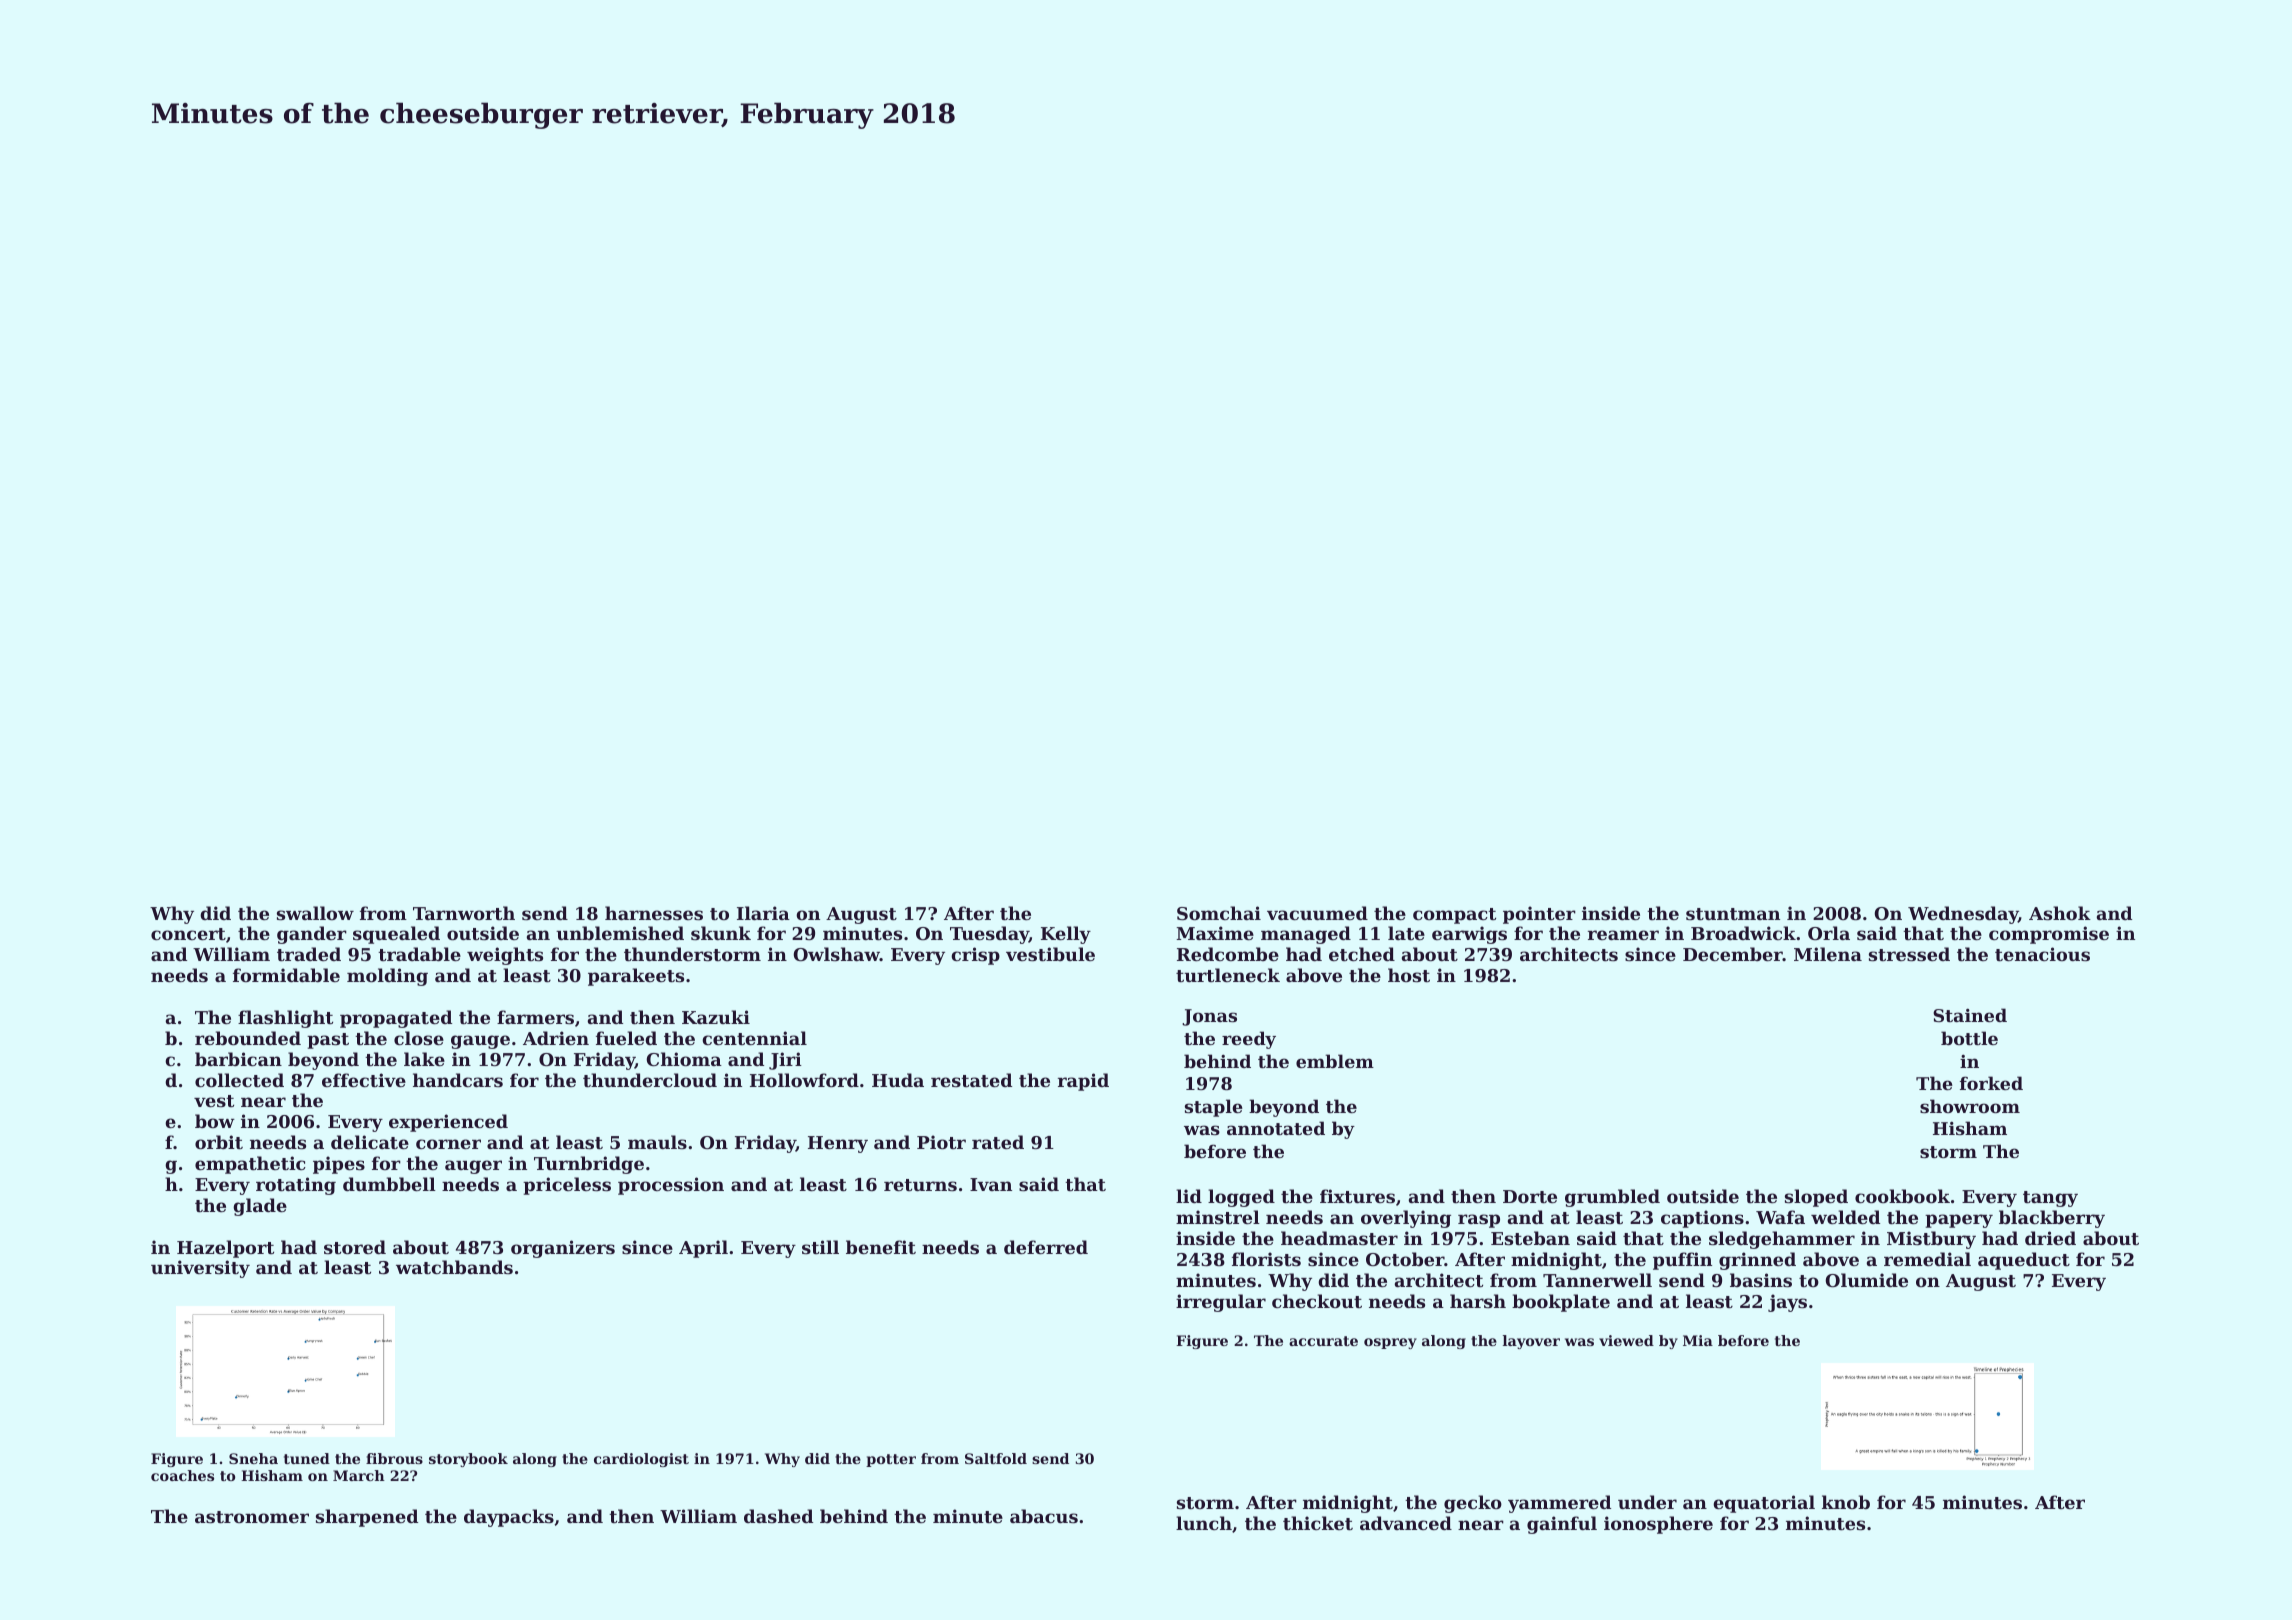 This page has height=1620, width=2292. What do you see at coordinates (1241, 1198) in the page?
I see `logged` at bounding box center [1241, 1198].
